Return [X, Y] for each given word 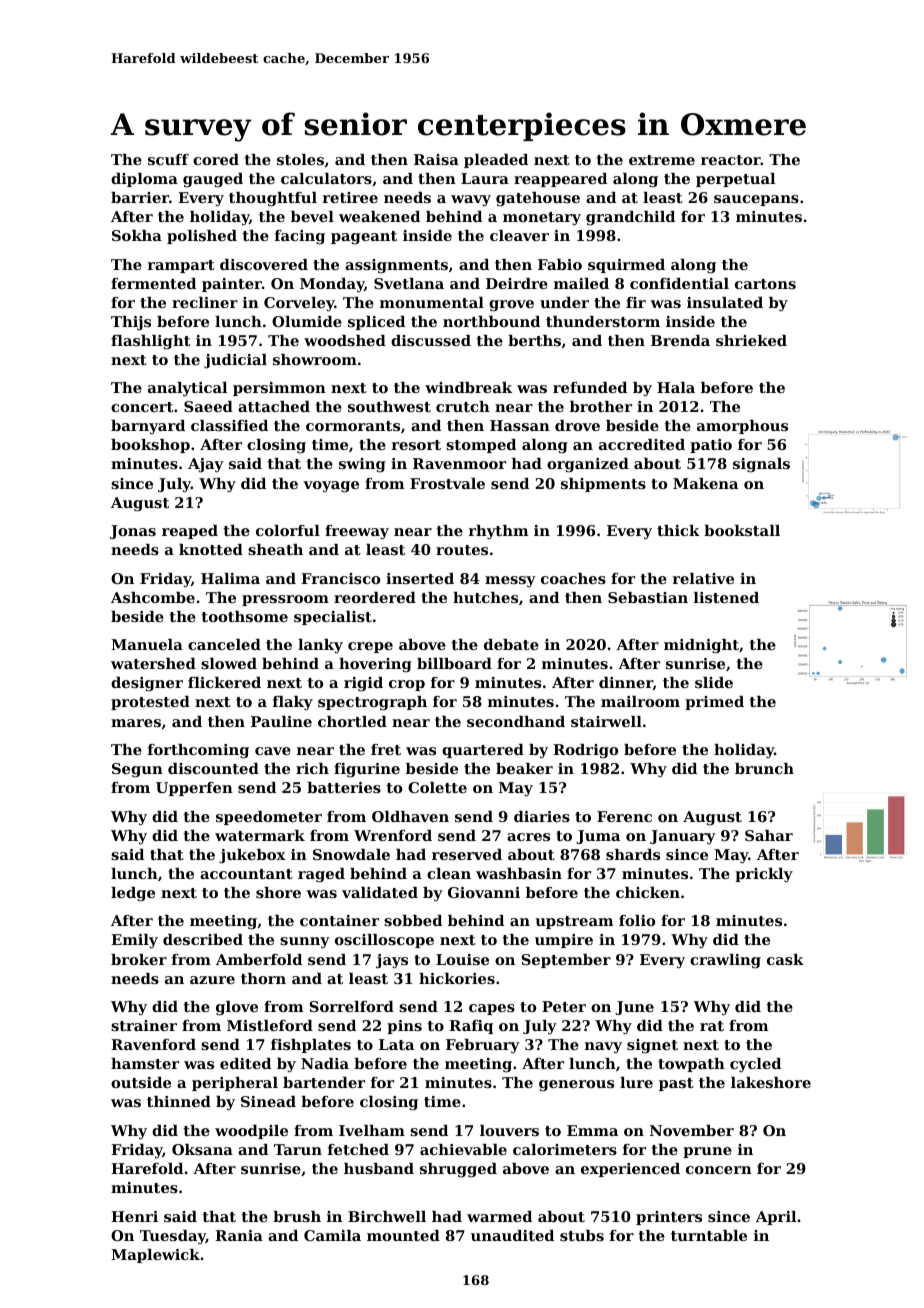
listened [726, 597]
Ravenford [153, 1044]
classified [229, 425]
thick [678, 530]
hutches [485, 597]
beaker [524, 768]
